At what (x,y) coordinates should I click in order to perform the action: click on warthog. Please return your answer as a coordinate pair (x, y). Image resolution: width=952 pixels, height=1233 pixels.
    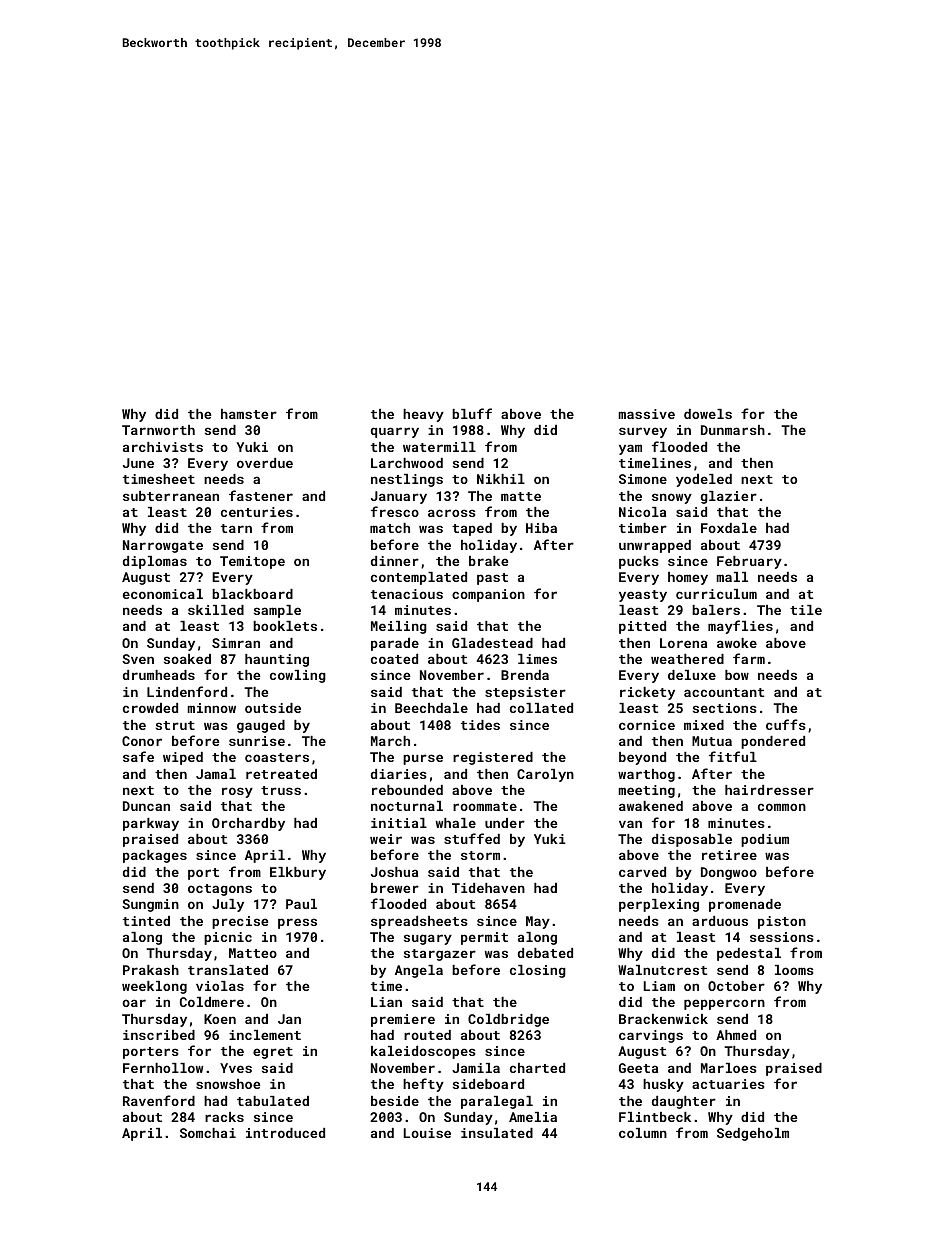
    Looking at the image, I should click on (646, 775).
